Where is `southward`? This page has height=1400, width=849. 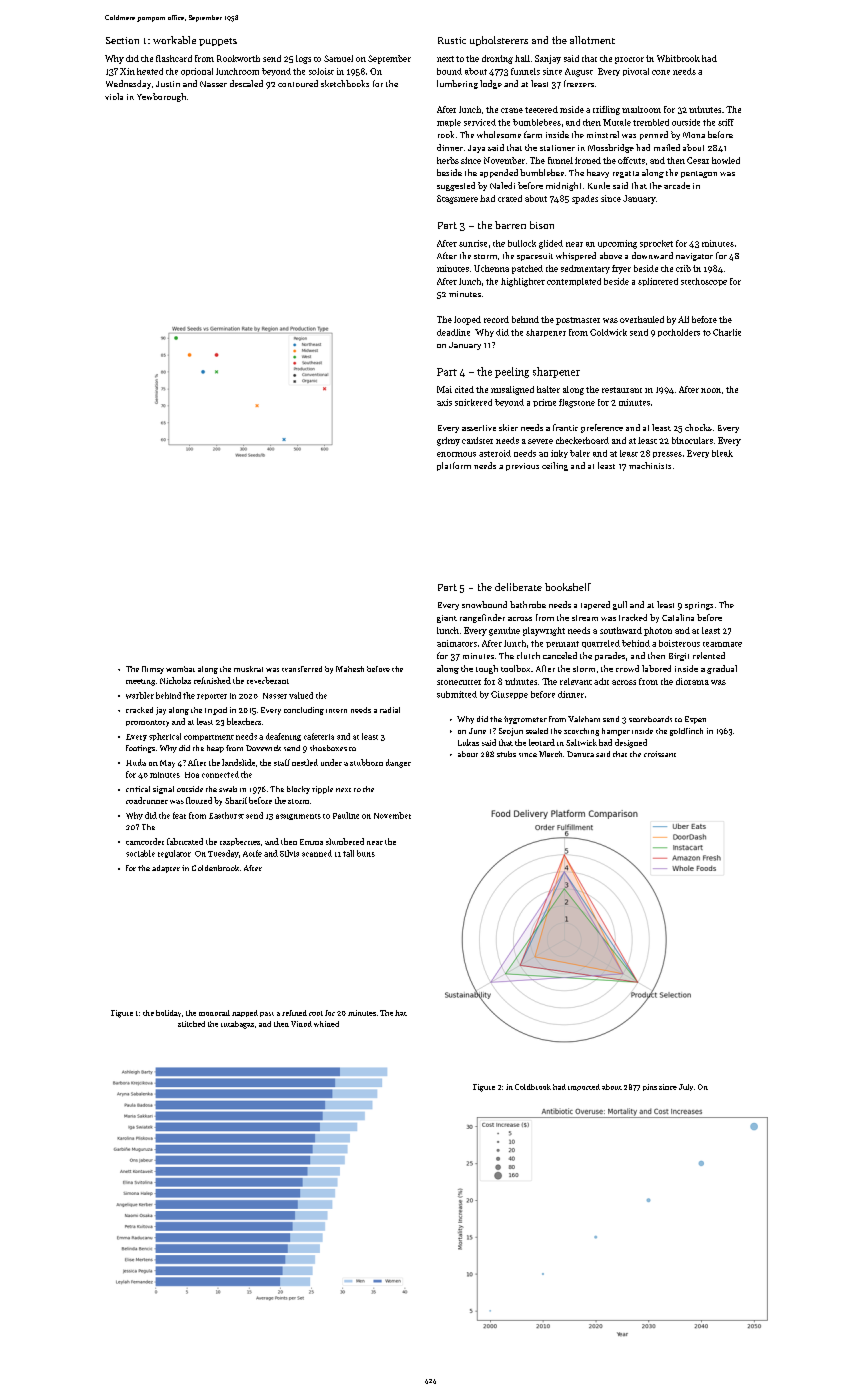 southward is located at coordinates (621, 630).
